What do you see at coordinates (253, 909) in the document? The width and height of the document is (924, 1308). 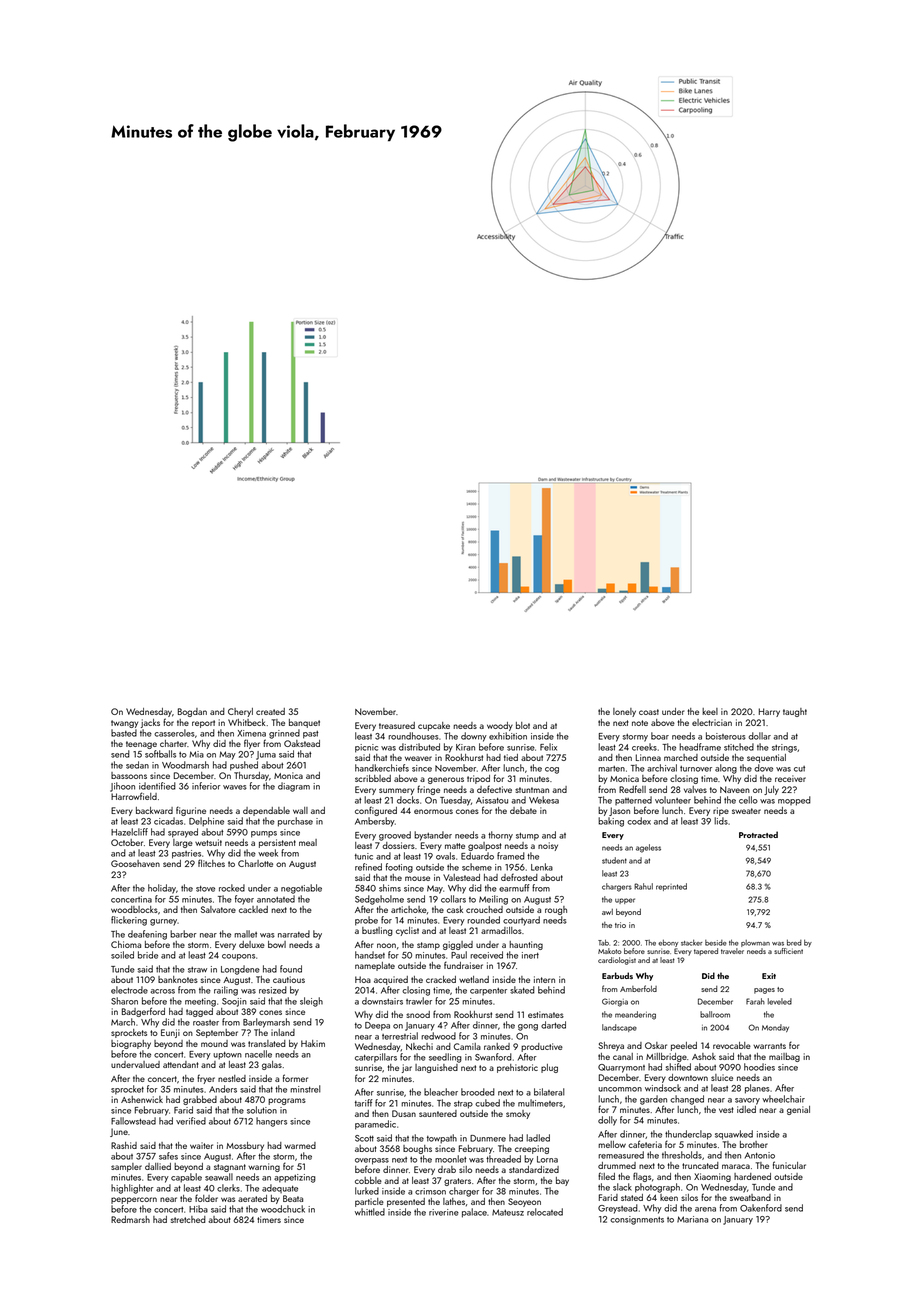 I see `cackled` at bounding box center [253, 909].
